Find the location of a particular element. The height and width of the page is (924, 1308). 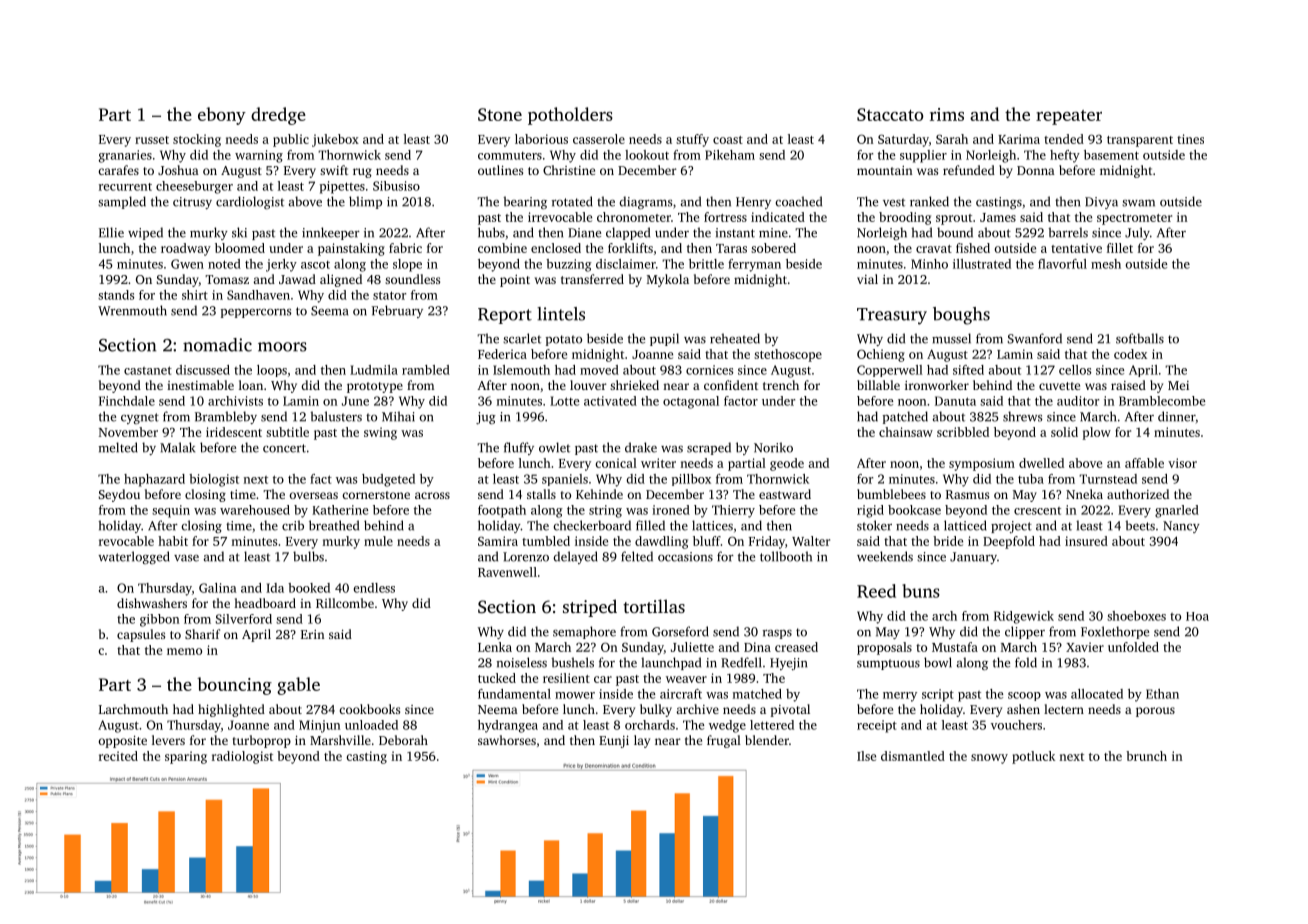

beets is located at coordinates (1140, 525).
